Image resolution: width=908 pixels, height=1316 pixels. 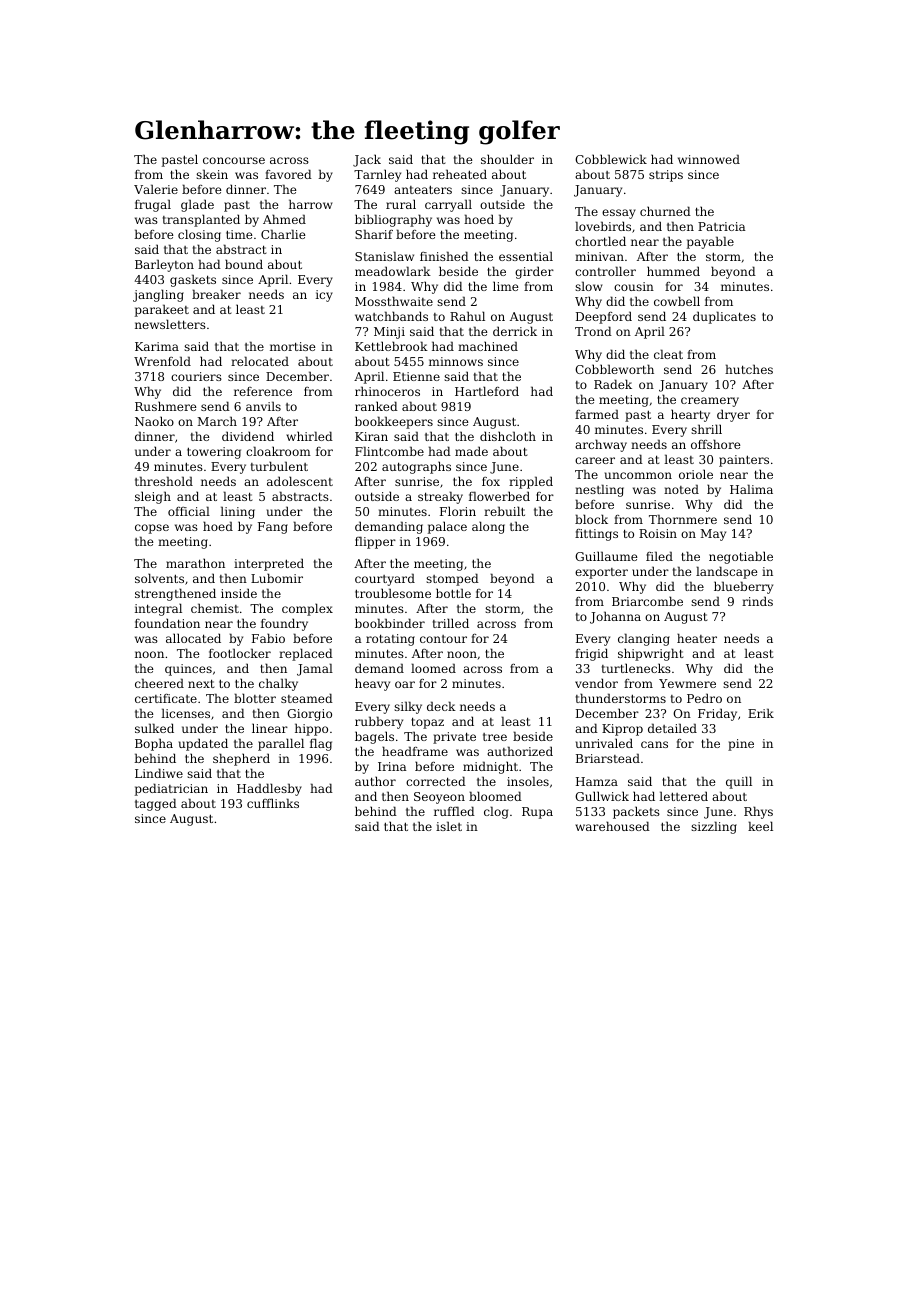 What do you see at coordinates (665, 211) in the screenshot?
I see `churned` at bounding box center [665, 211].
